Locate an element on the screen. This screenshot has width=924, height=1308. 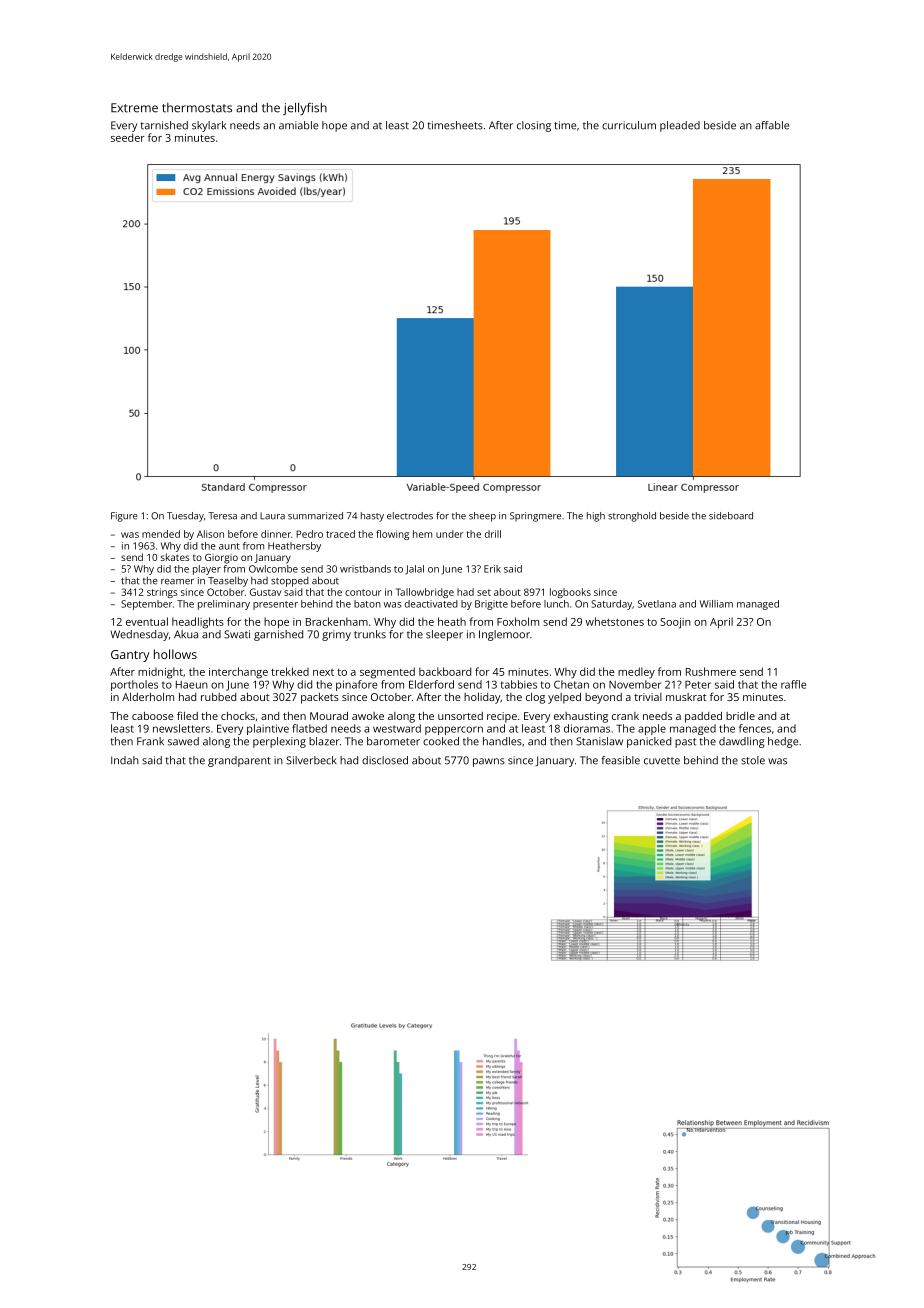
Akua is located at coordinates (186, 634).
